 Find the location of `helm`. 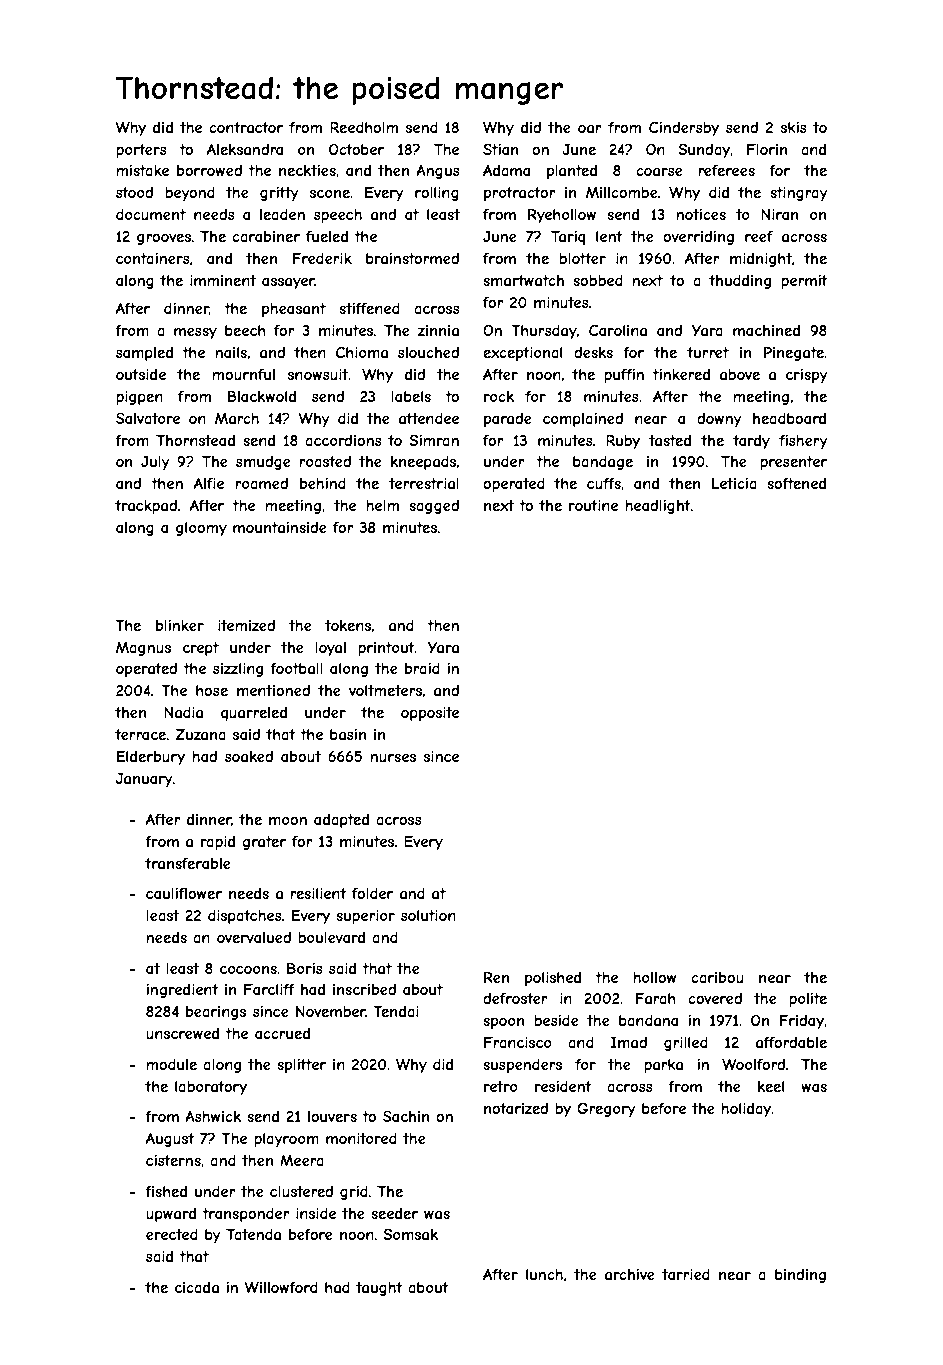

helm is located at coordinates (382, 505).
